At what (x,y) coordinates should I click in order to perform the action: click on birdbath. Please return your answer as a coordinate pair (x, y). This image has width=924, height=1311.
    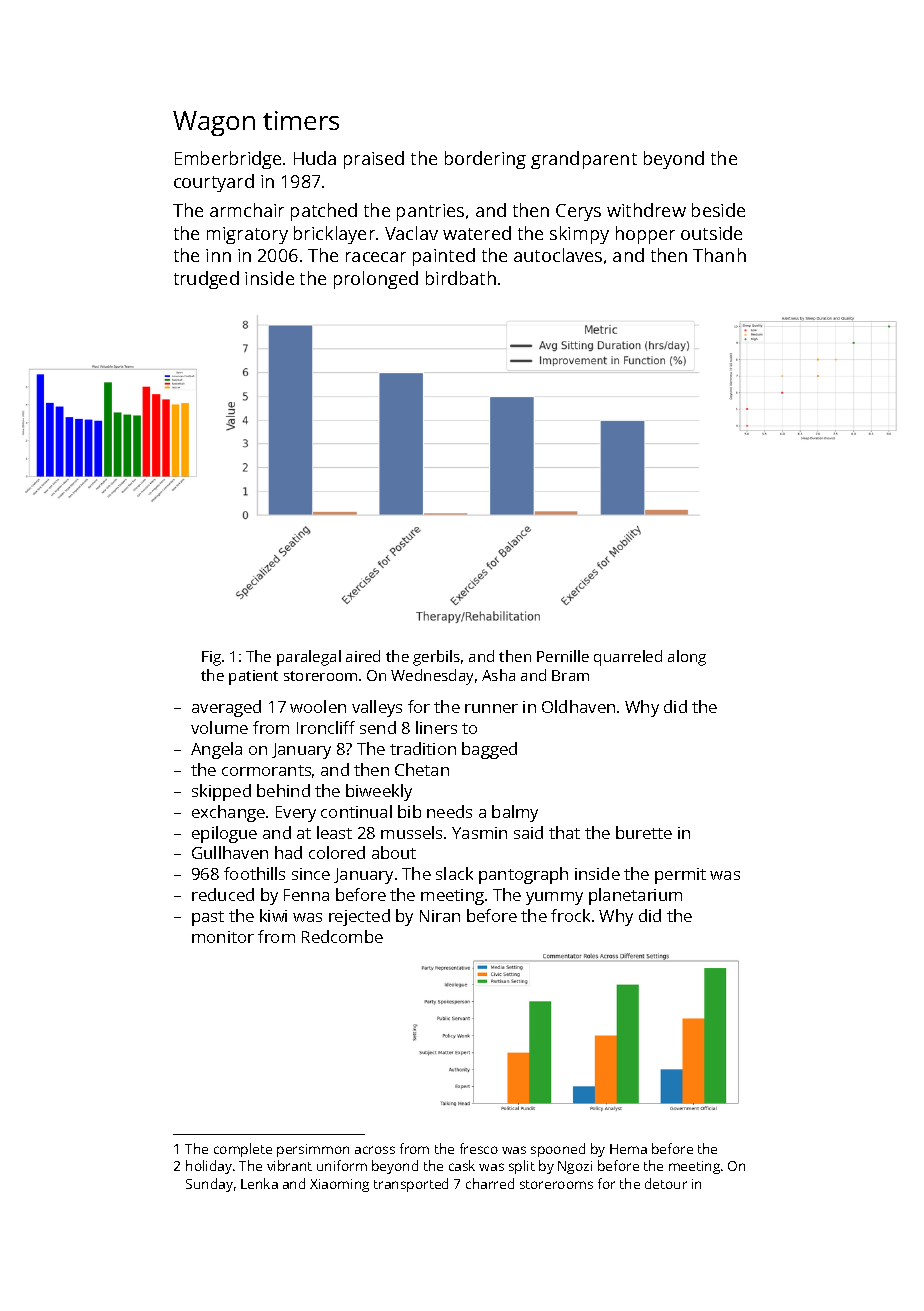
    Looking at the image, I should click on (461, 278).
